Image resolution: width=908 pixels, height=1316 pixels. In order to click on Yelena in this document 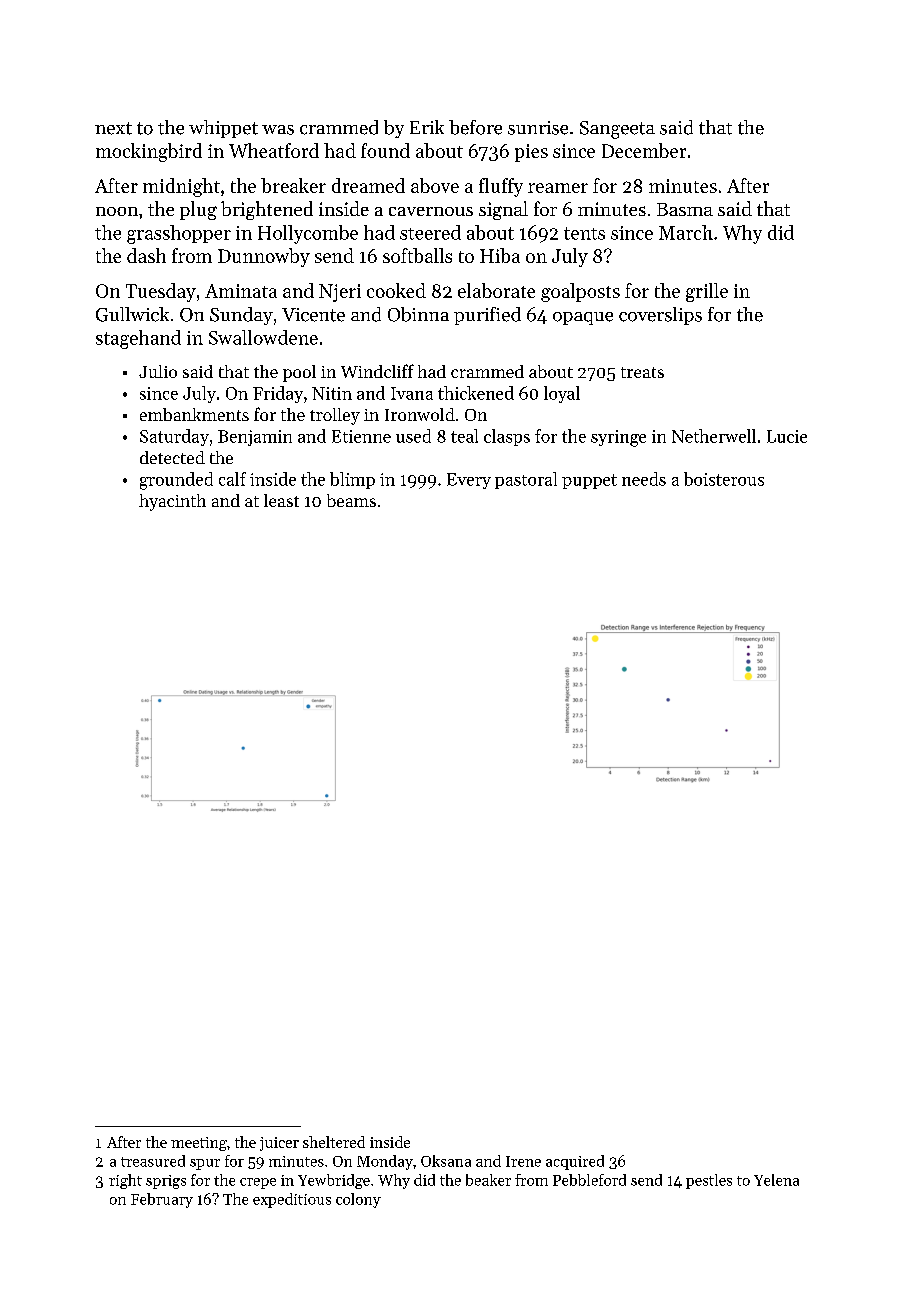, I will do `click(776, 1180)`.
